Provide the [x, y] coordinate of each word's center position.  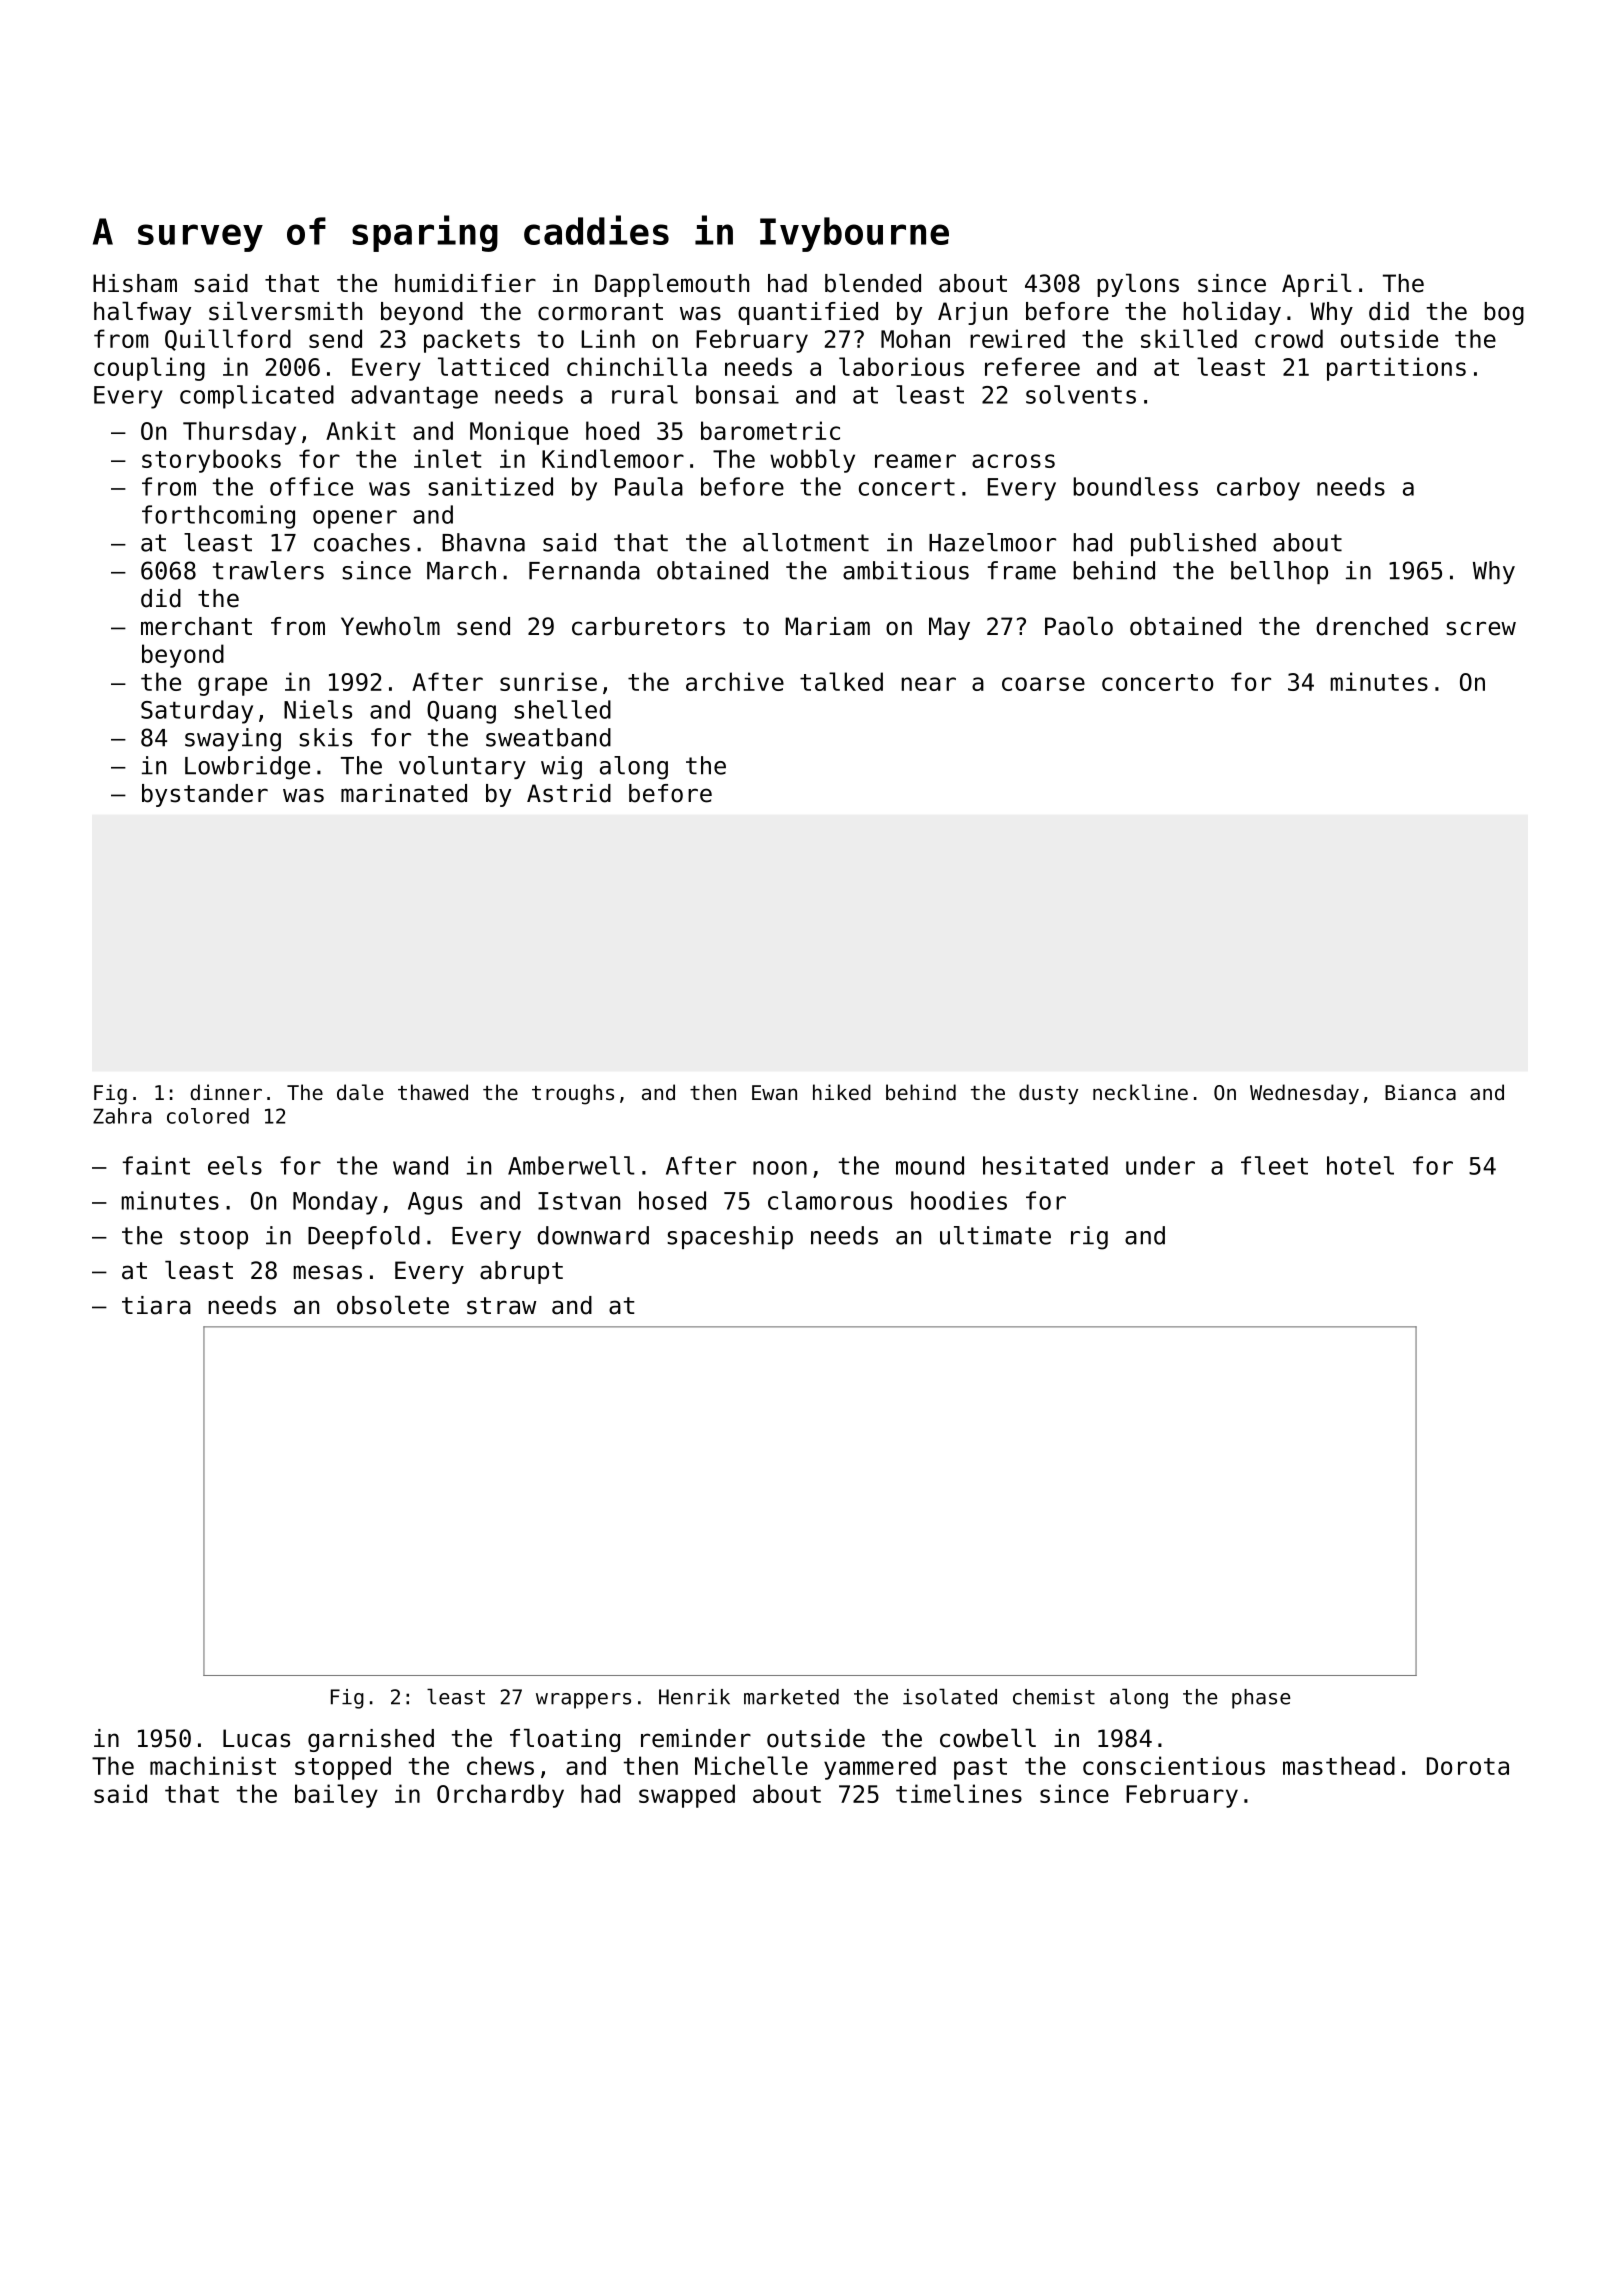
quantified [808, 313]
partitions [1396, 369]
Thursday [239, 433]
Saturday [197, 712]
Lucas [256, 1738]
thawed [433, 1092]
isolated [950, 1696]
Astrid [569, 793]
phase [1261, 1699]
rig [1089, 1238]
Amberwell [571, 1165]
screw [1481, 628]
